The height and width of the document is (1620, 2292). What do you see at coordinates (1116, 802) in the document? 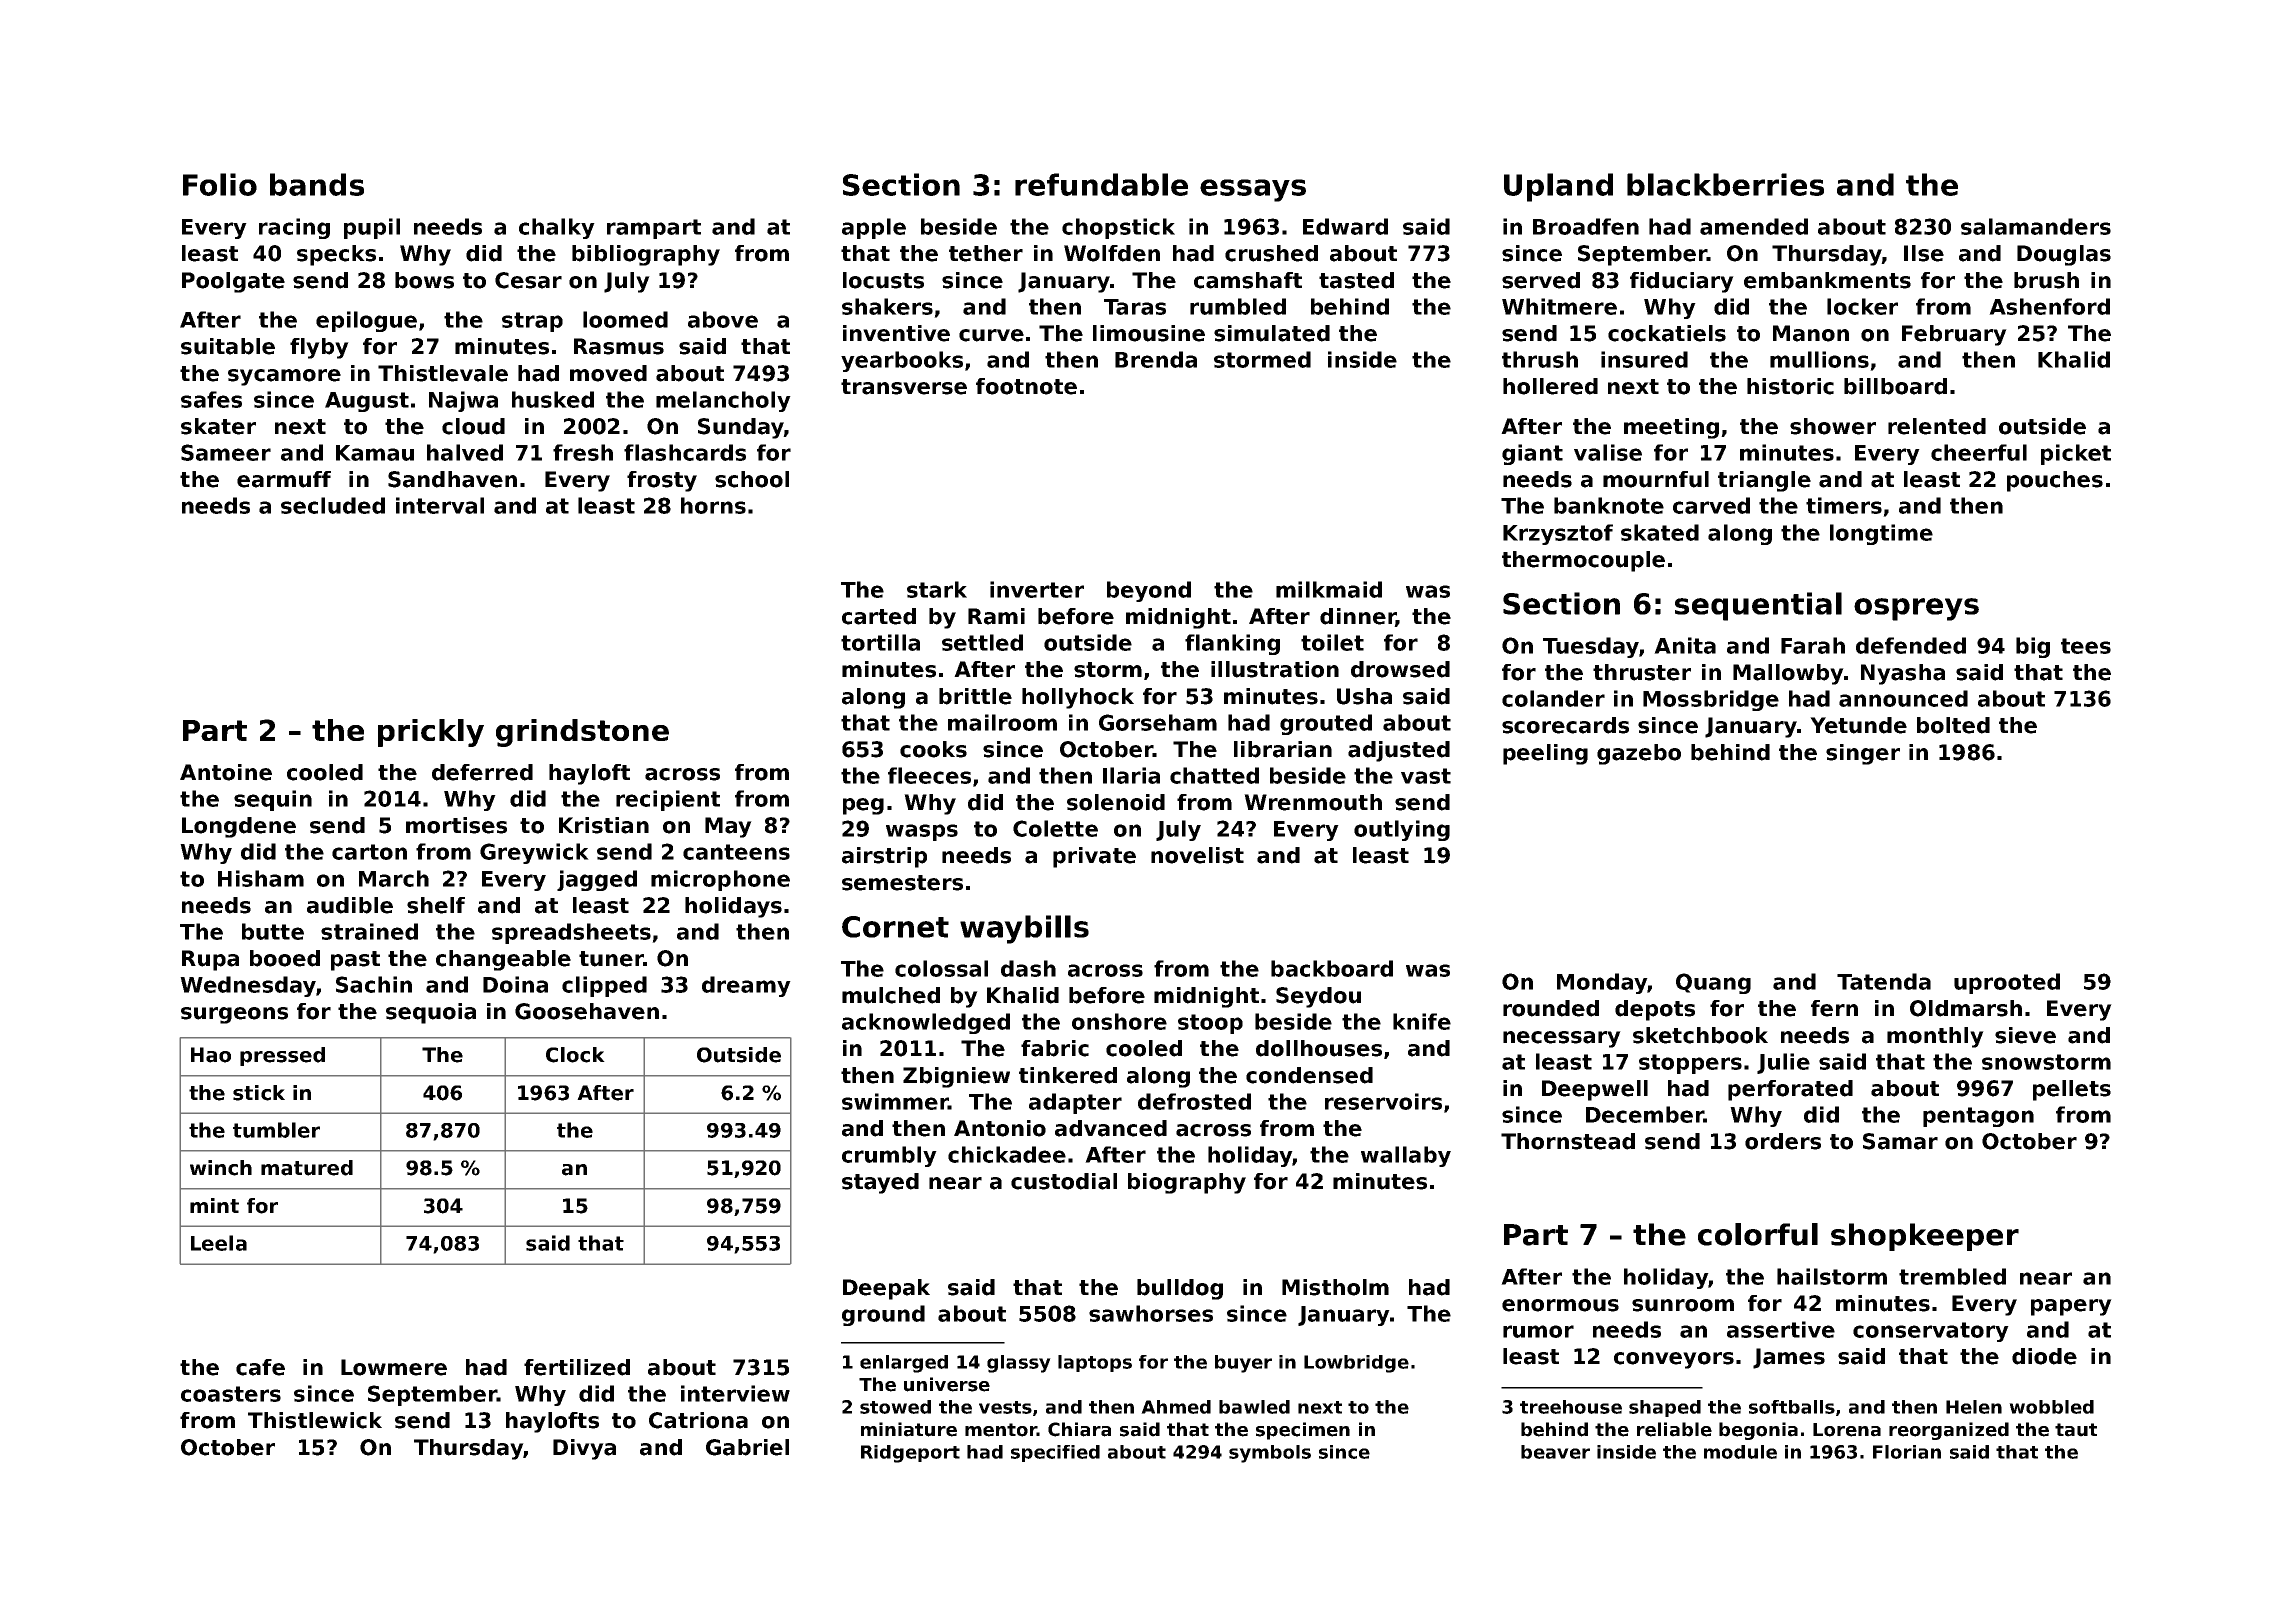
I see `solenoid` at bounding box center [1116, 802].
